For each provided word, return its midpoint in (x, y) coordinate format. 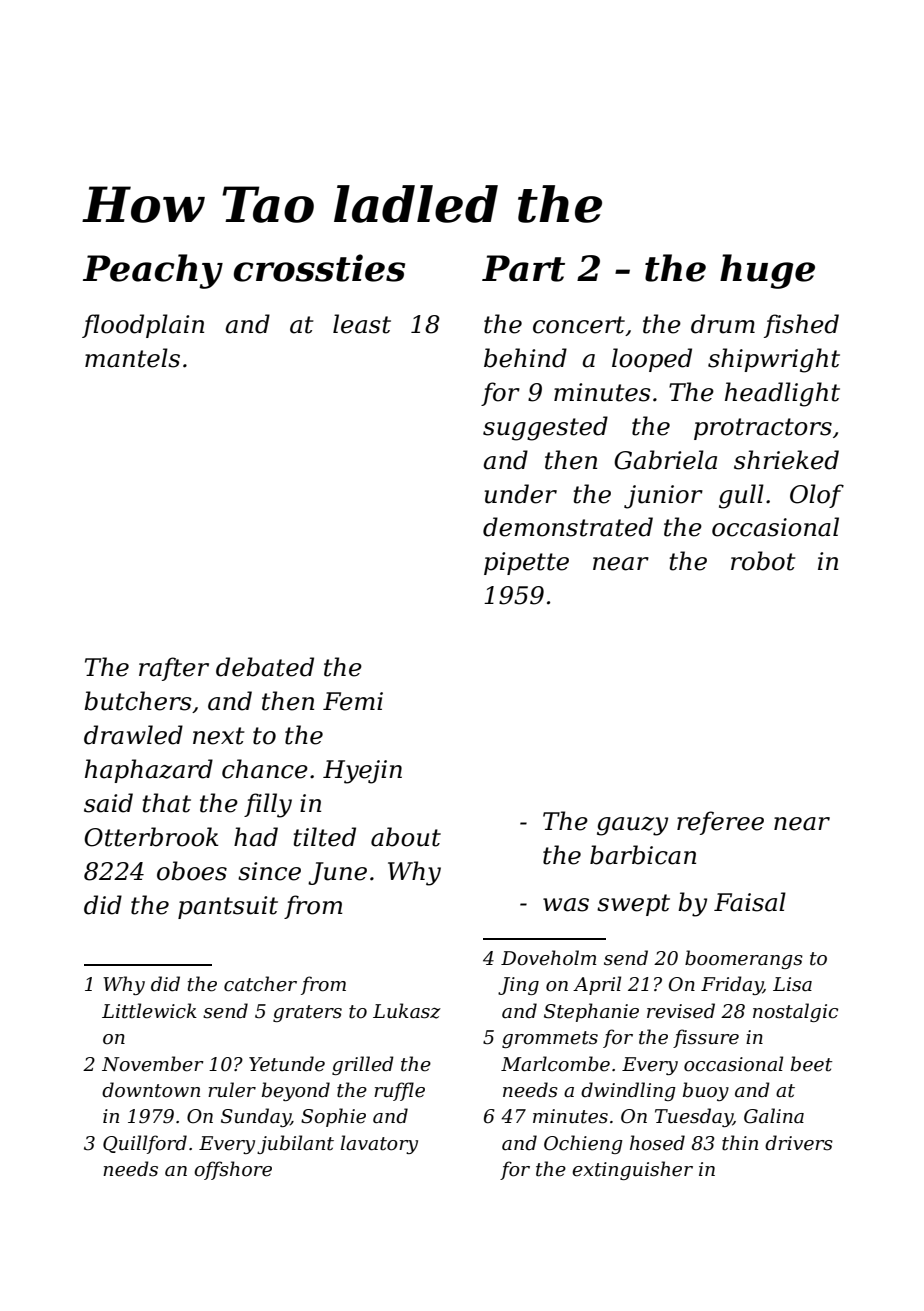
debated (265, 667)
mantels (132, 358)
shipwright (774, 360)
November (153, 1064)
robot (763, 561)
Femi (353, 701)
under (521, 494)
